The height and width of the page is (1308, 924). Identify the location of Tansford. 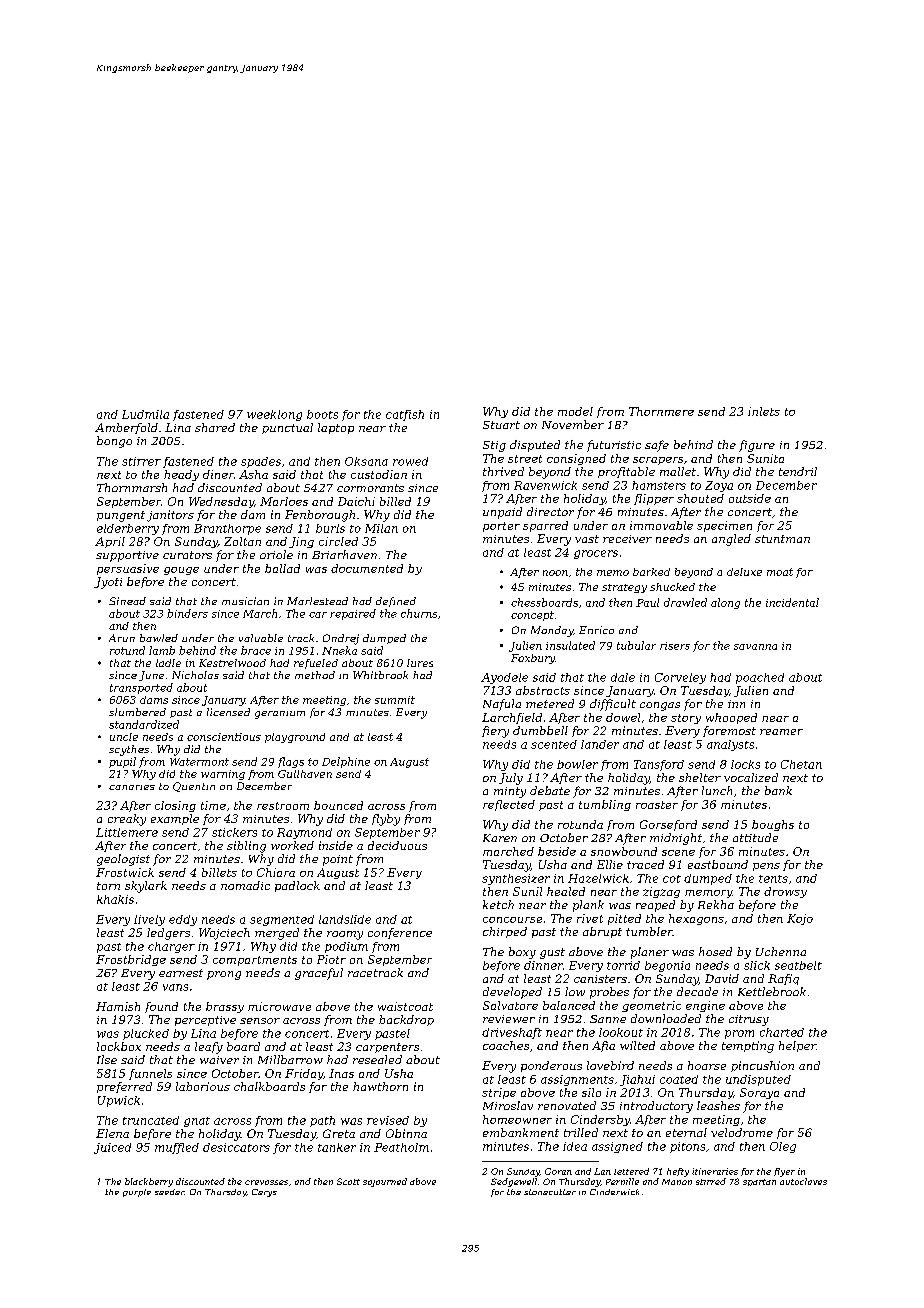
(659, 765).
